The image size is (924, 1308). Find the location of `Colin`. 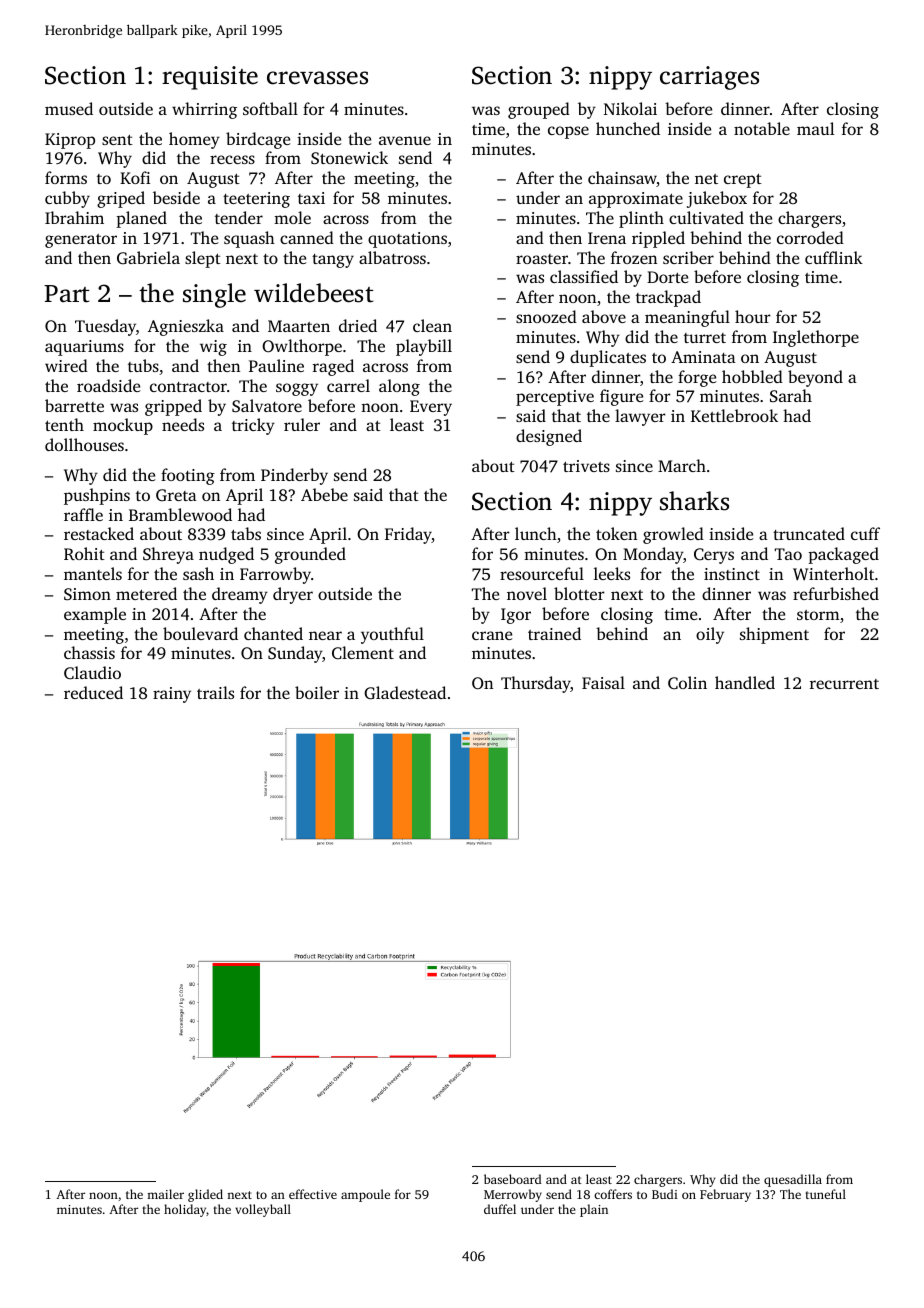

Colin is located at coordinates (687, 682).
